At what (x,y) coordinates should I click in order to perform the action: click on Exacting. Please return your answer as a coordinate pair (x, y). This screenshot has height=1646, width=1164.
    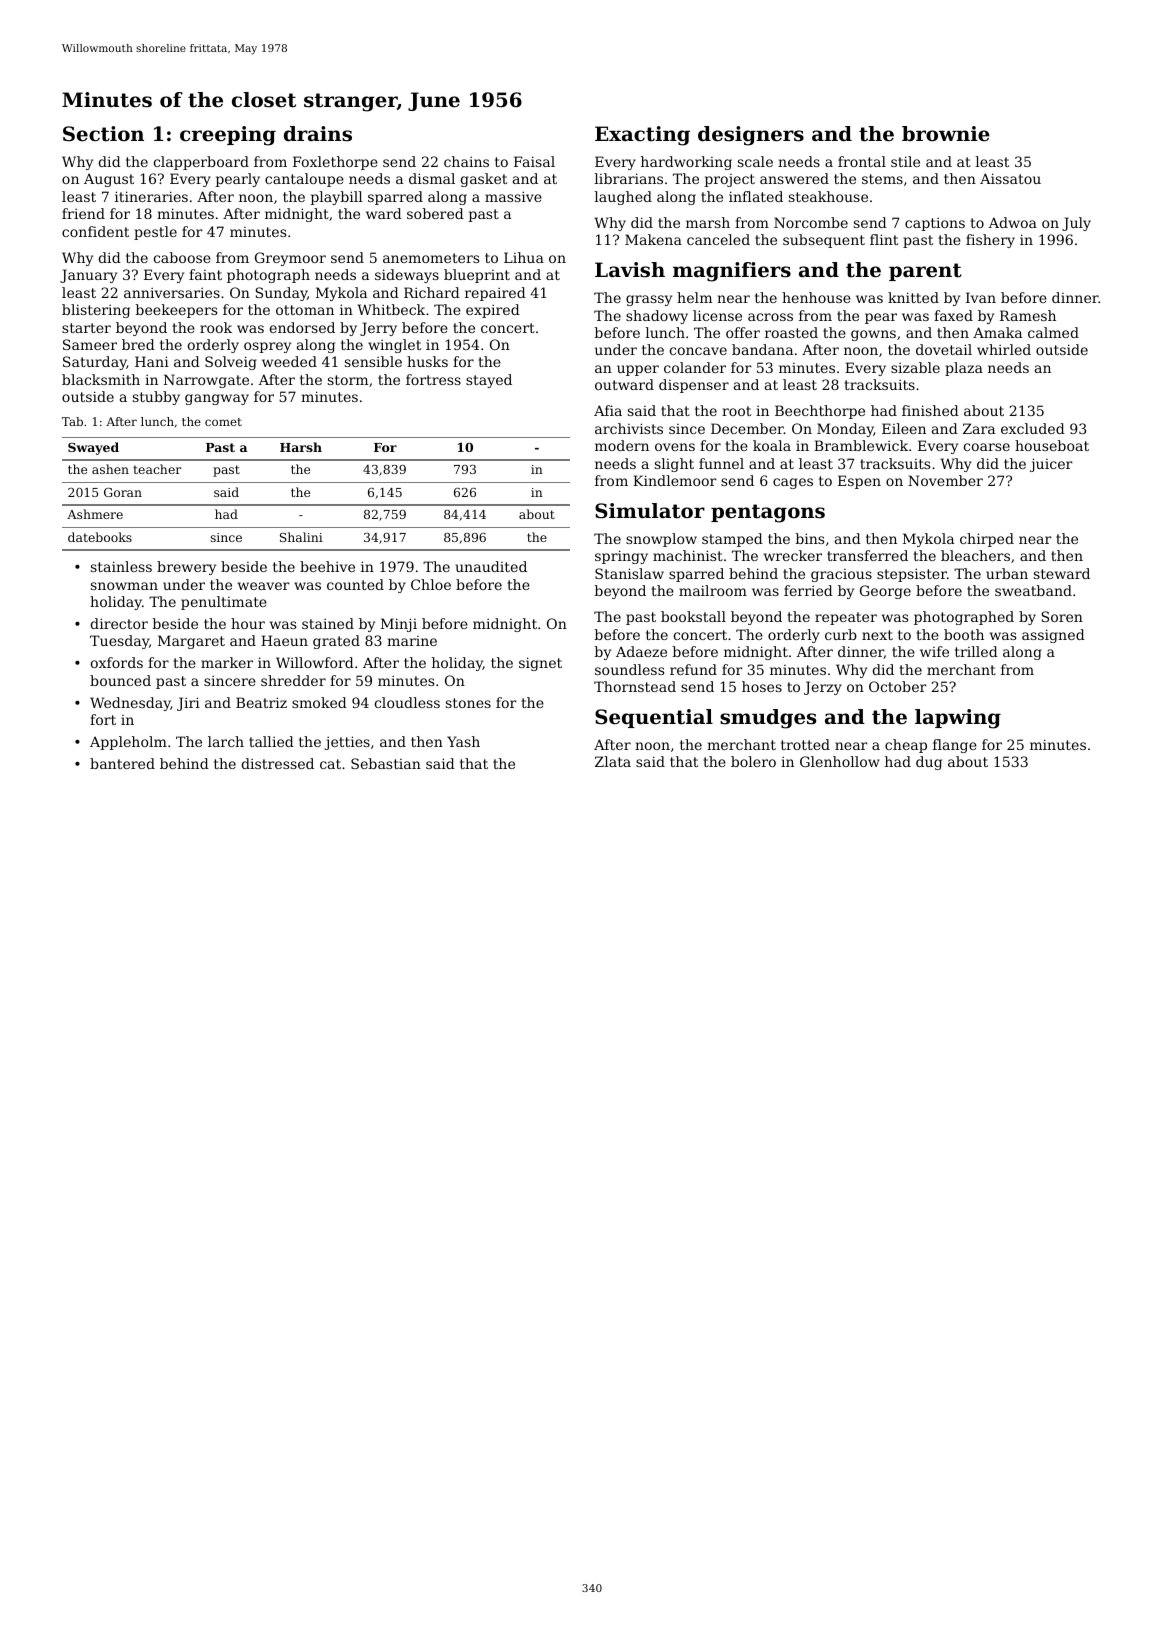
    Looking at the image, I should click on (642, 136).
